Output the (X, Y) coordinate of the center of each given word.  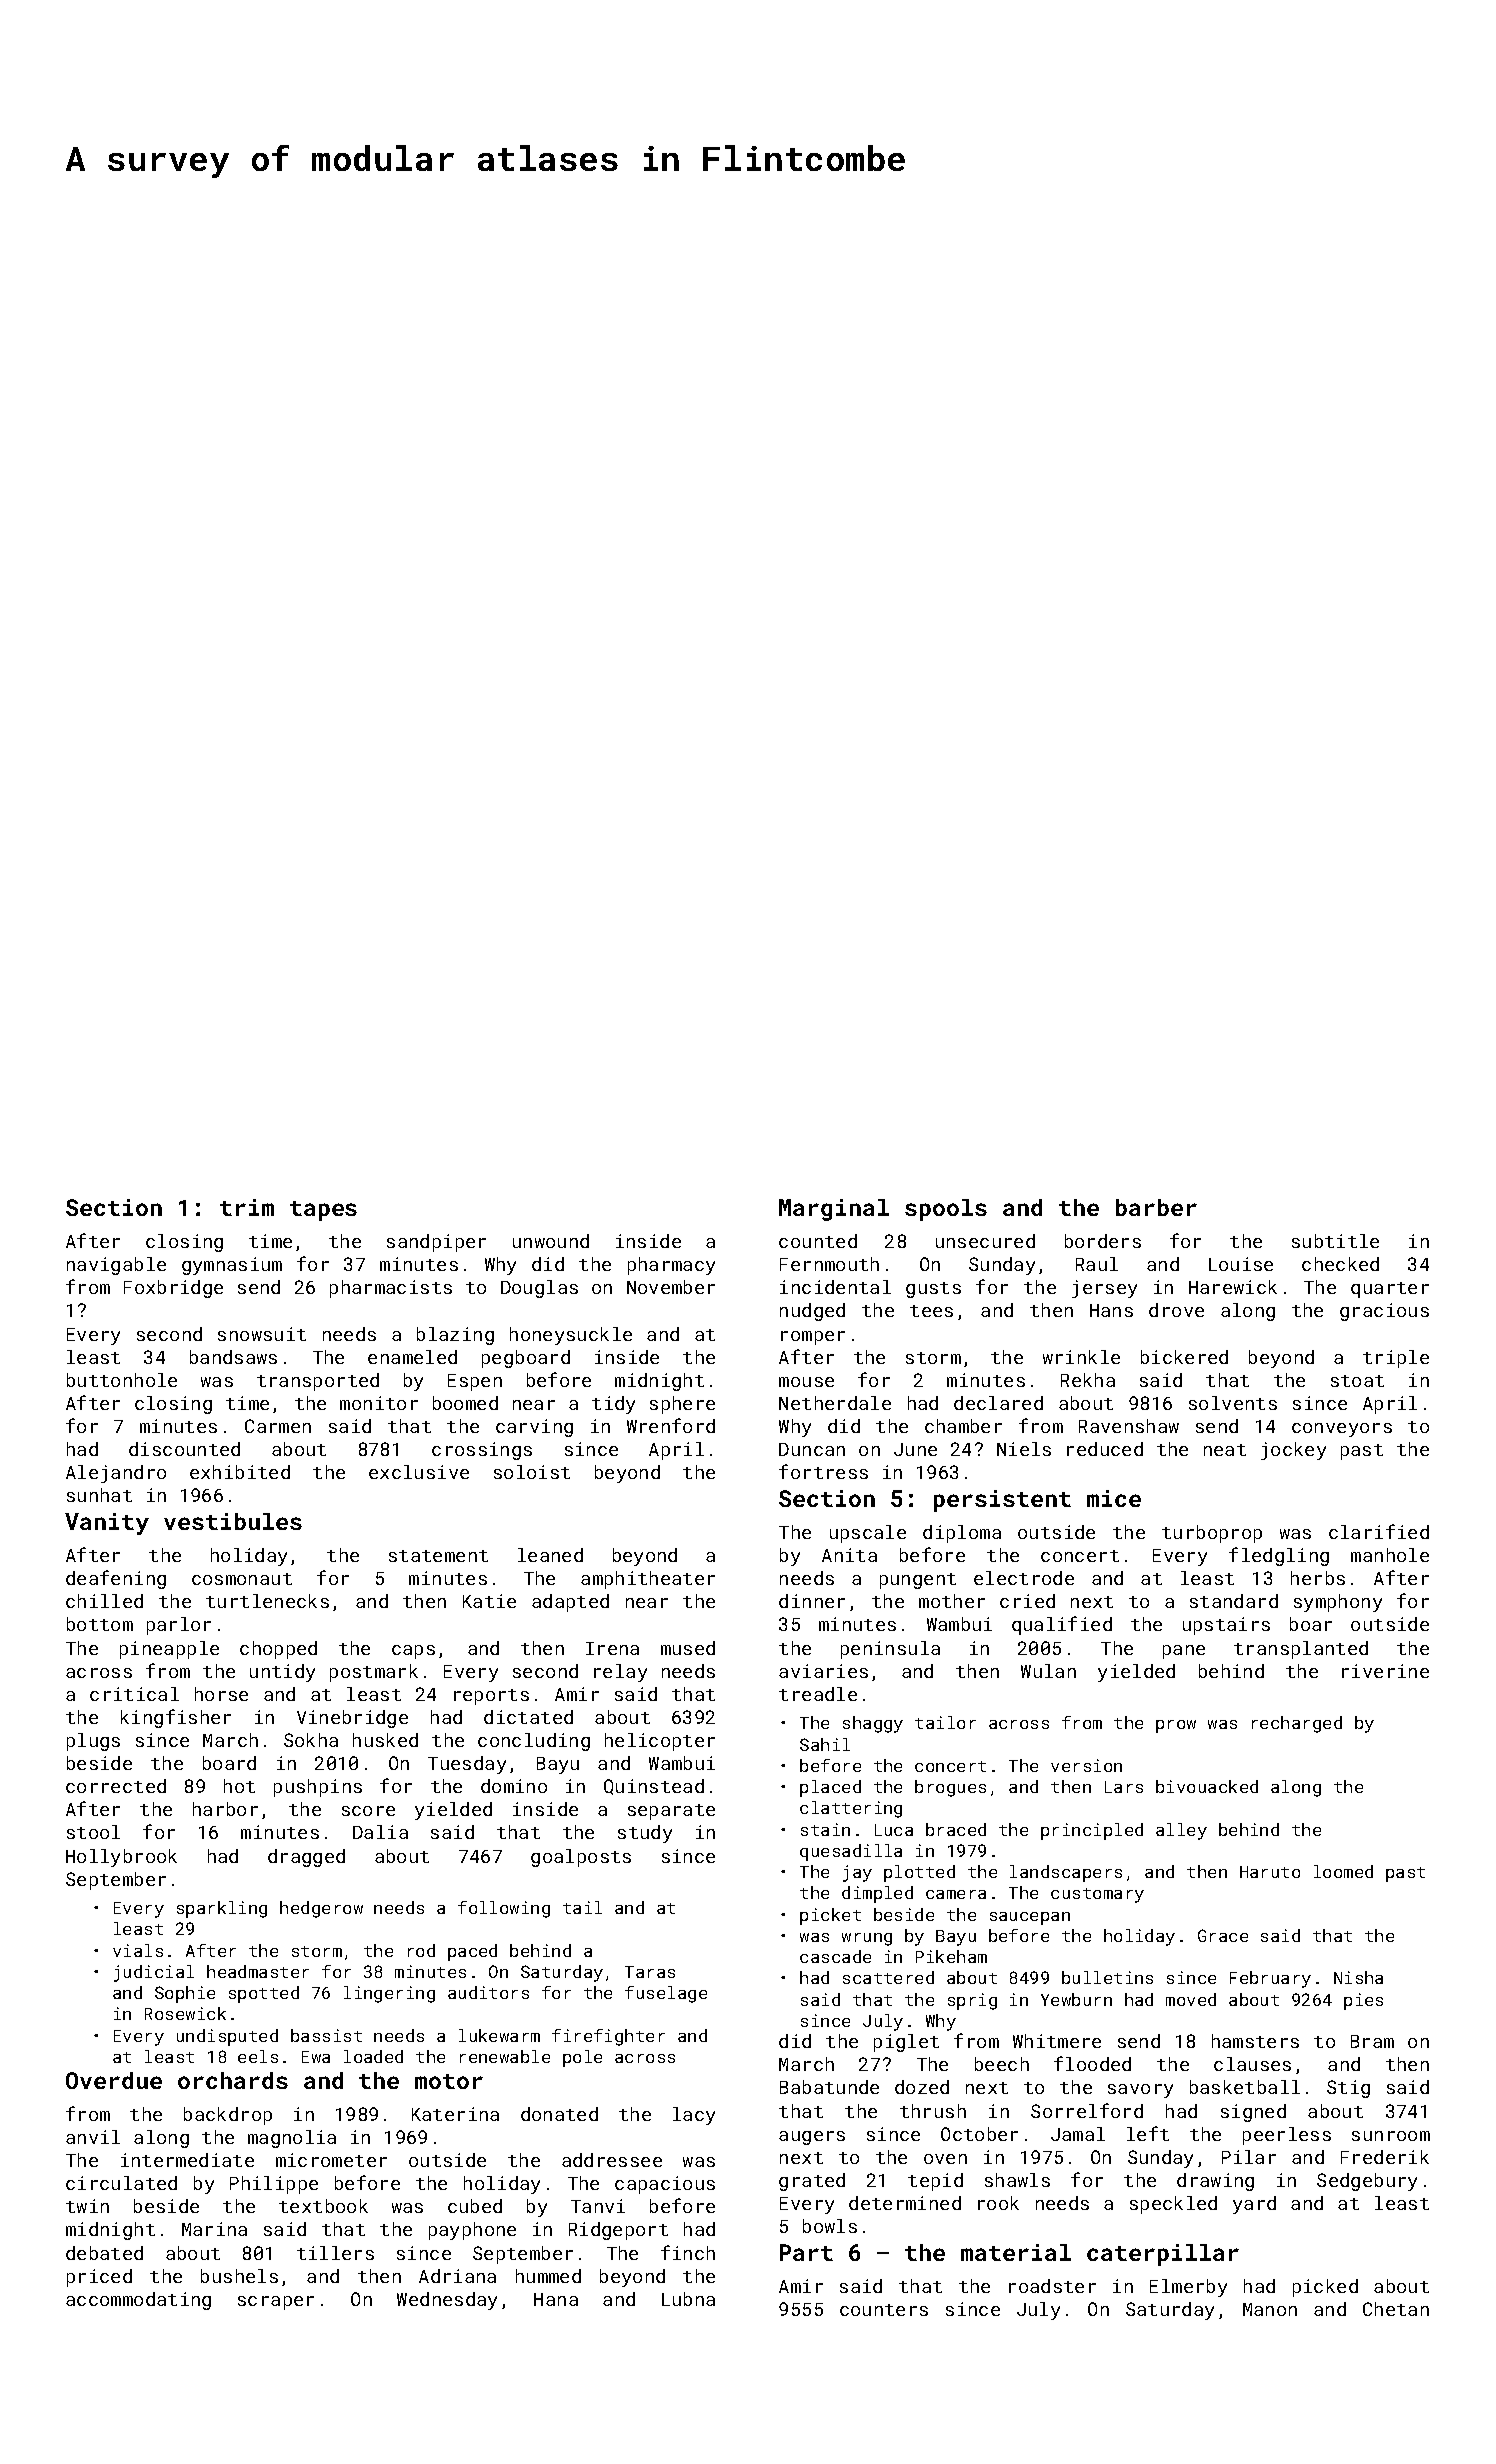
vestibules (233, 1521)
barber (1156, 1207)
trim (247, 1207)
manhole (1390, 1555)
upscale (868, 1534)
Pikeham (951, 1956)
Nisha (1358, 1977)
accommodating (138, 2301)
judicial (154, 1973)
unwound (551, 1241)
